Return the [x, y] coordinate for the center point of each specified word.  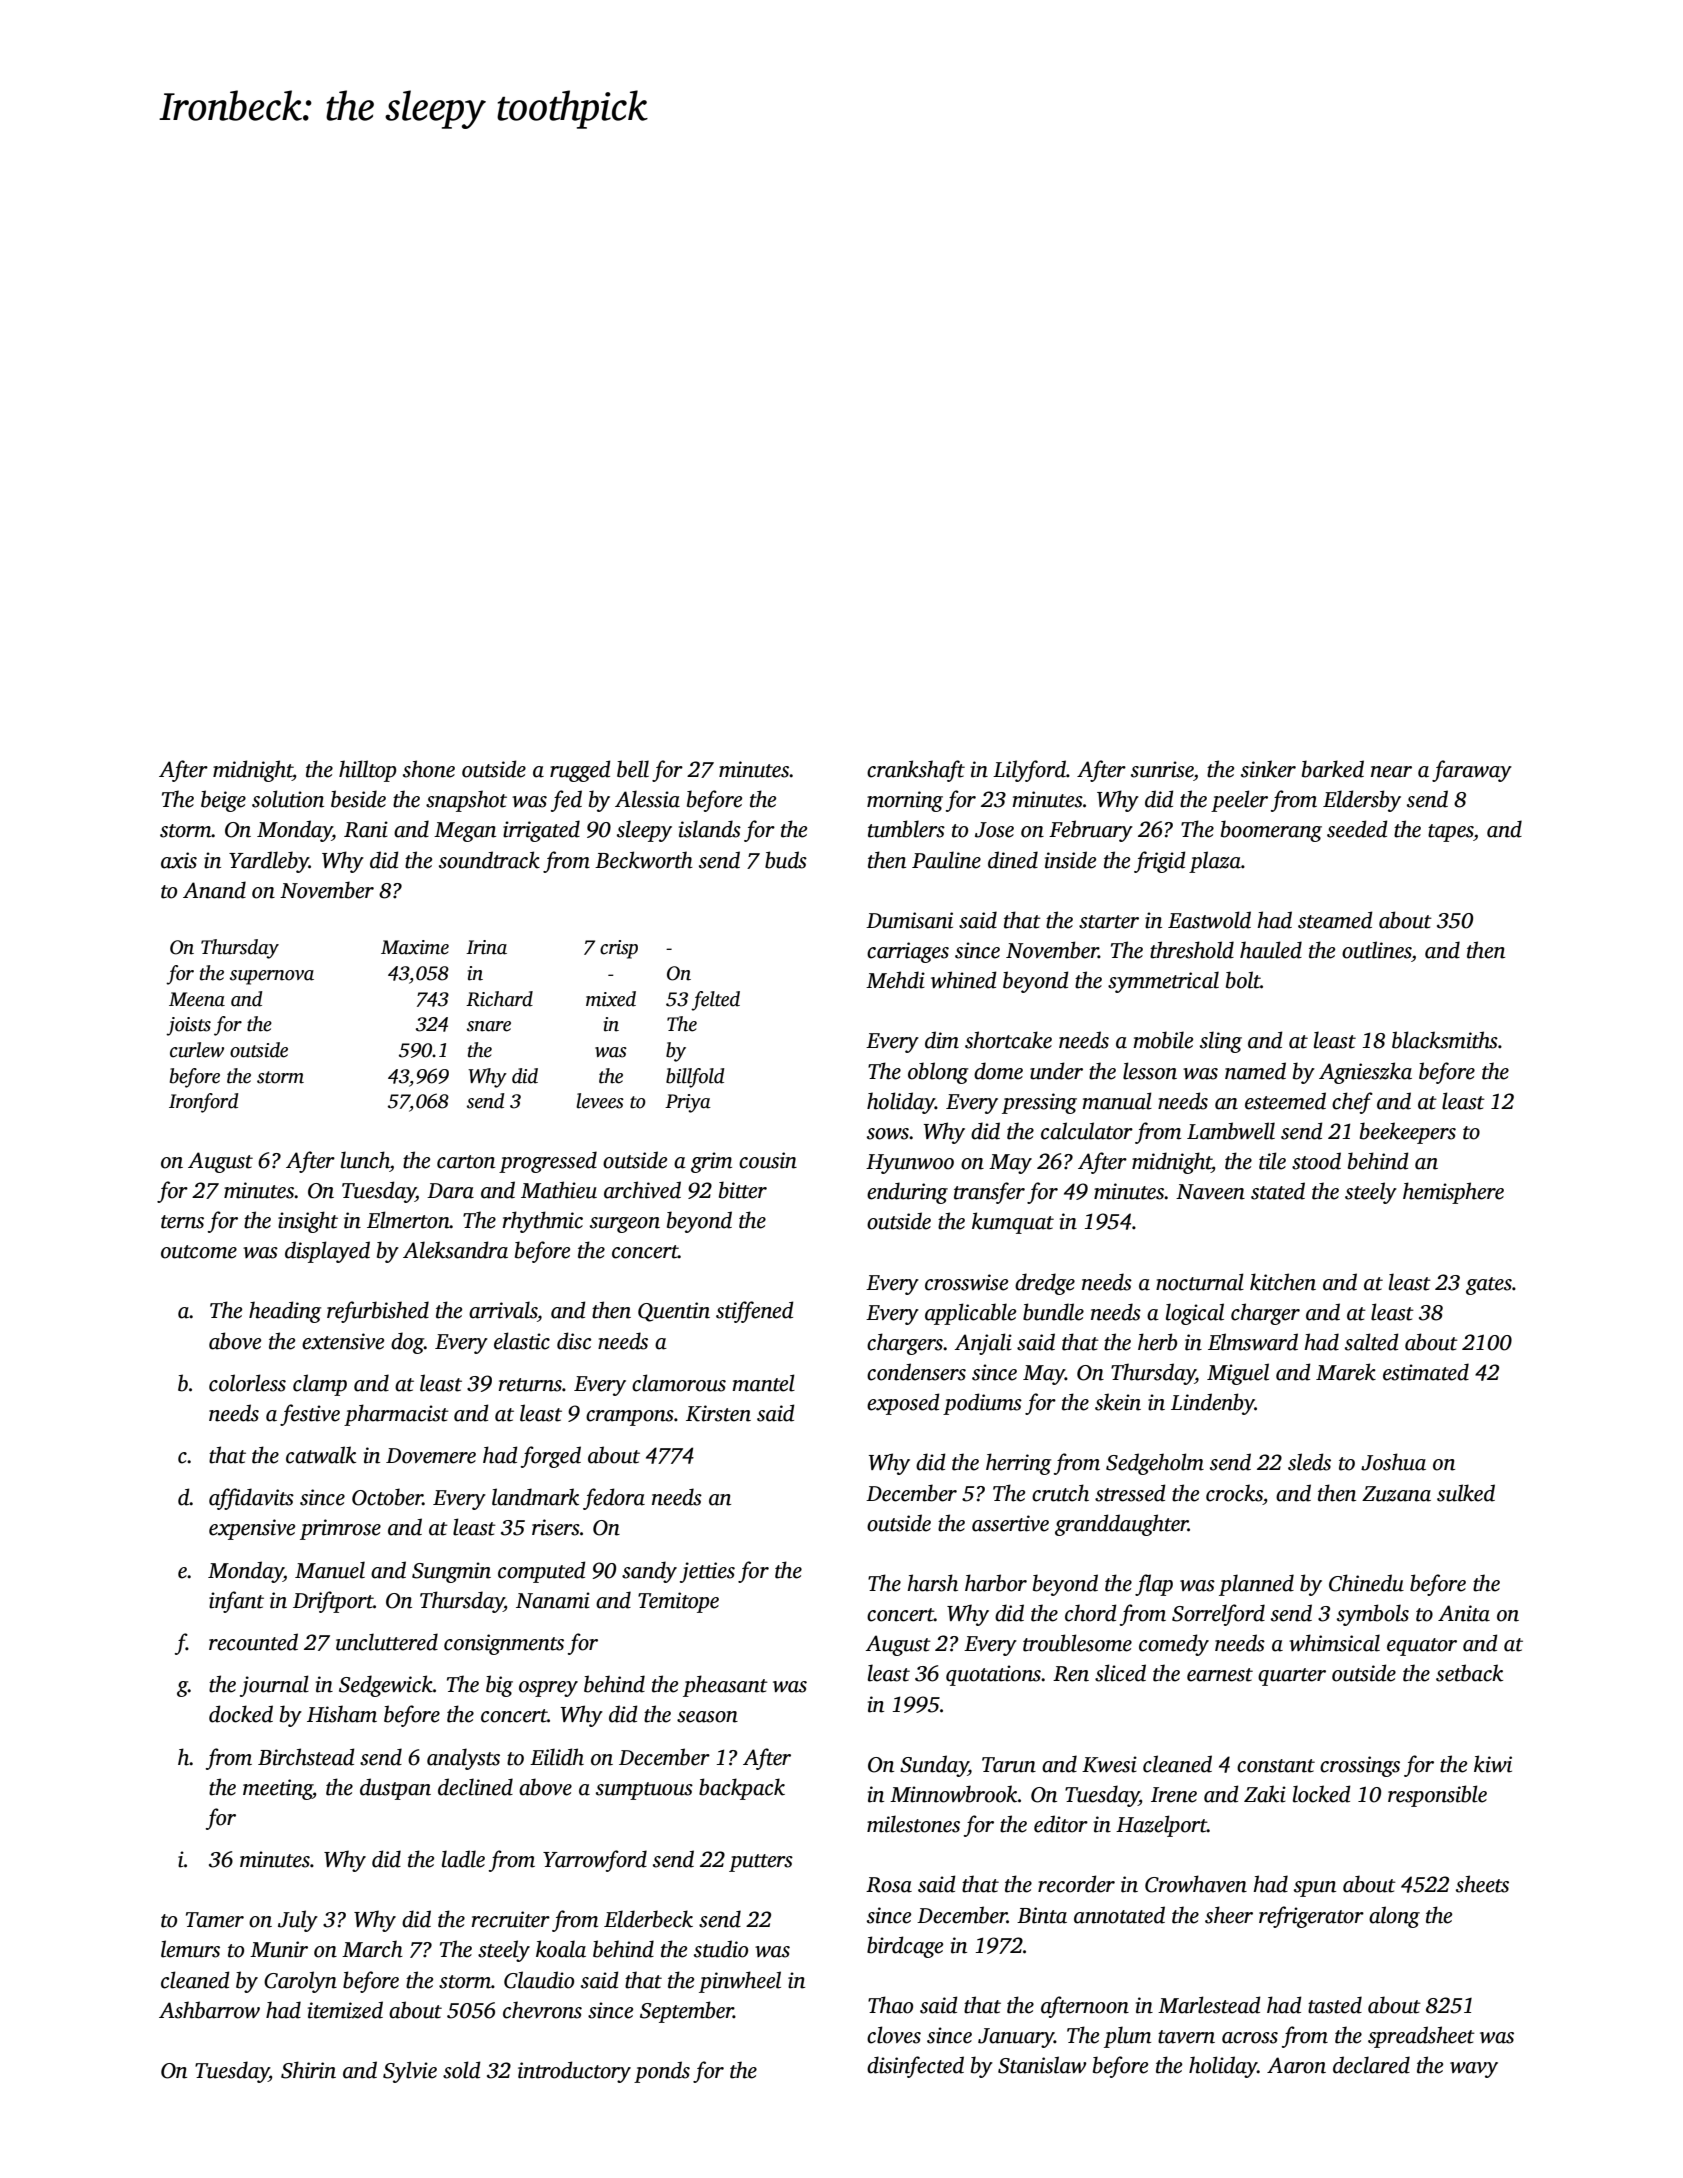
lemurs [190, 1949]
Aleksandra [455, 1250]
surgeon [625, 1225]
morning [905, 801]
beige [223, 801]
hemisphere [1453, 1193]
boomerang [1271, 831]
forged [551, 1457]
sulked [1466, 1493]
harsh [932, 1583]
